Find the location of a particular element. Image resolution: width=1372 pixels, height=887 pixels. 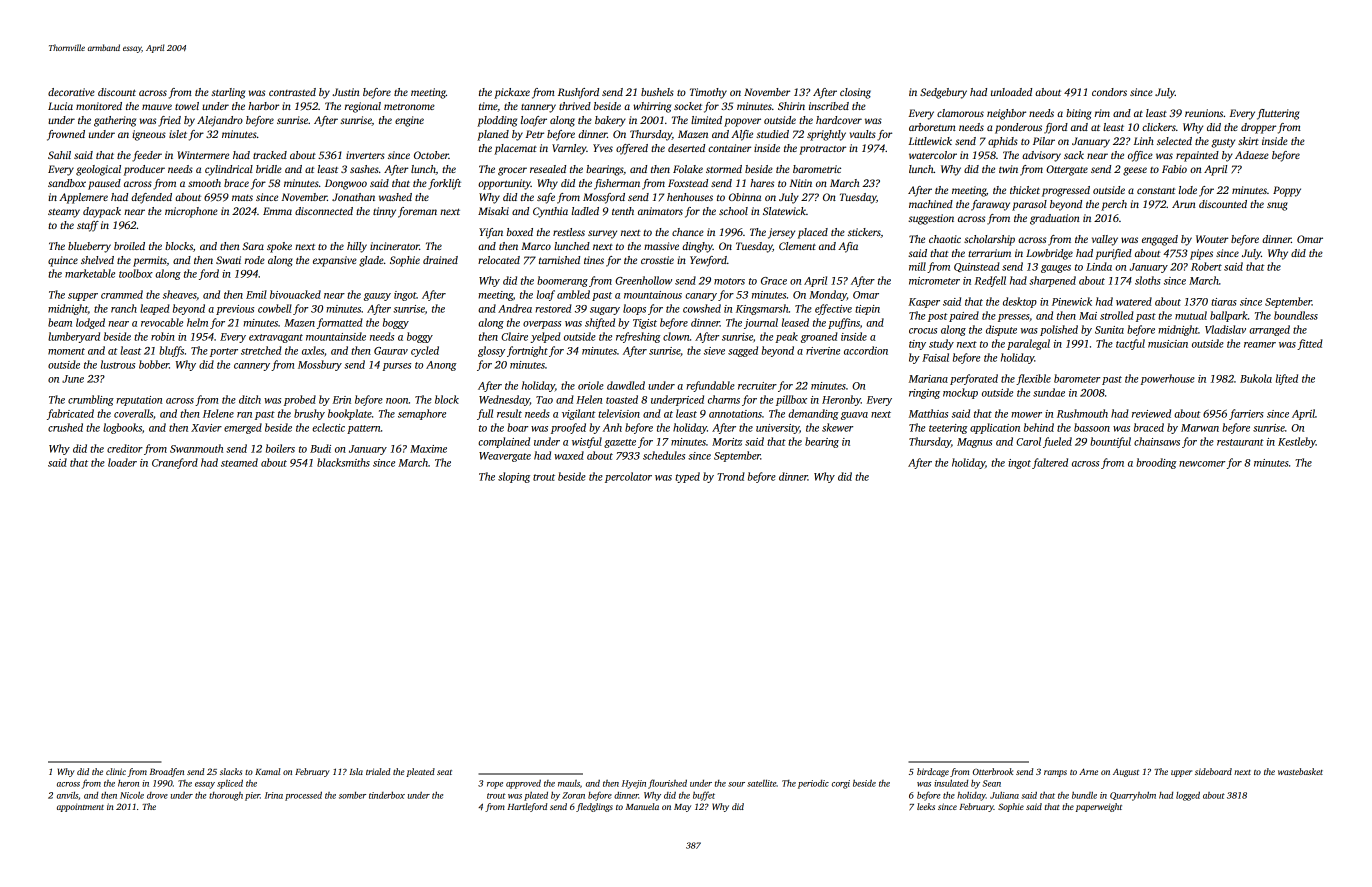

condors is located at coordinates (1109, 92).
